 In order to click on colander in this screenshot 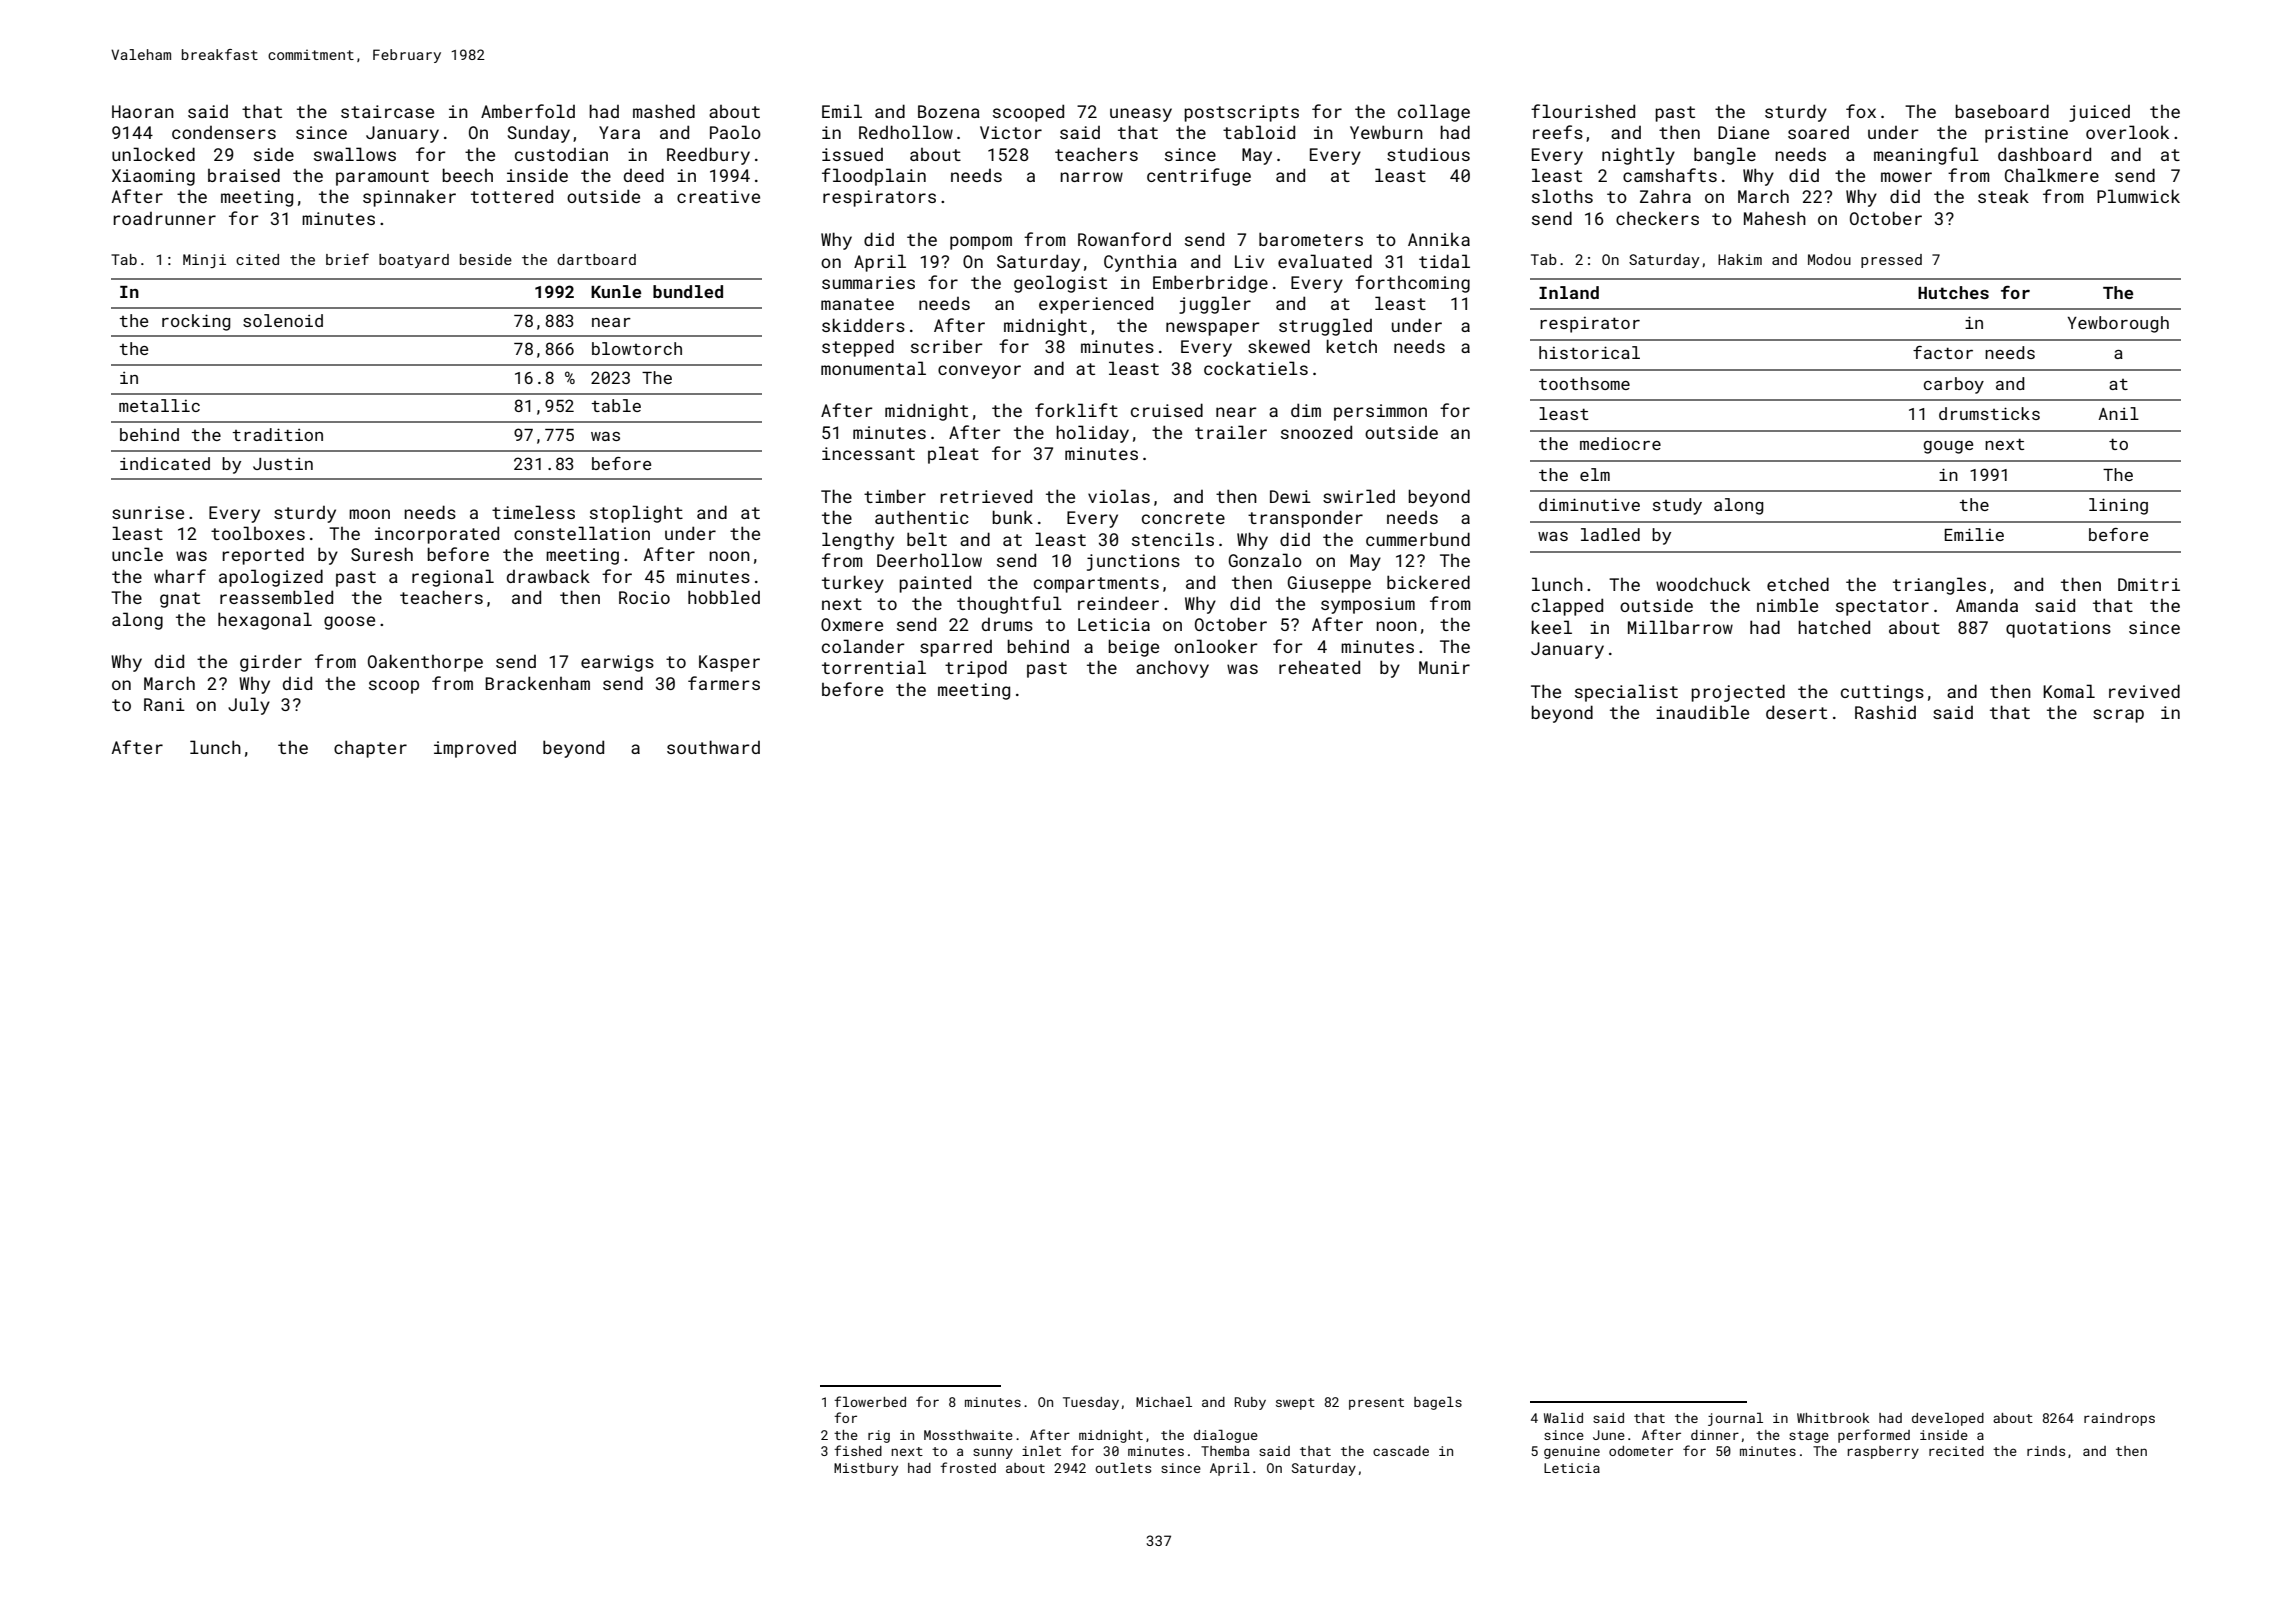, I will do `click(863, 646)`.
